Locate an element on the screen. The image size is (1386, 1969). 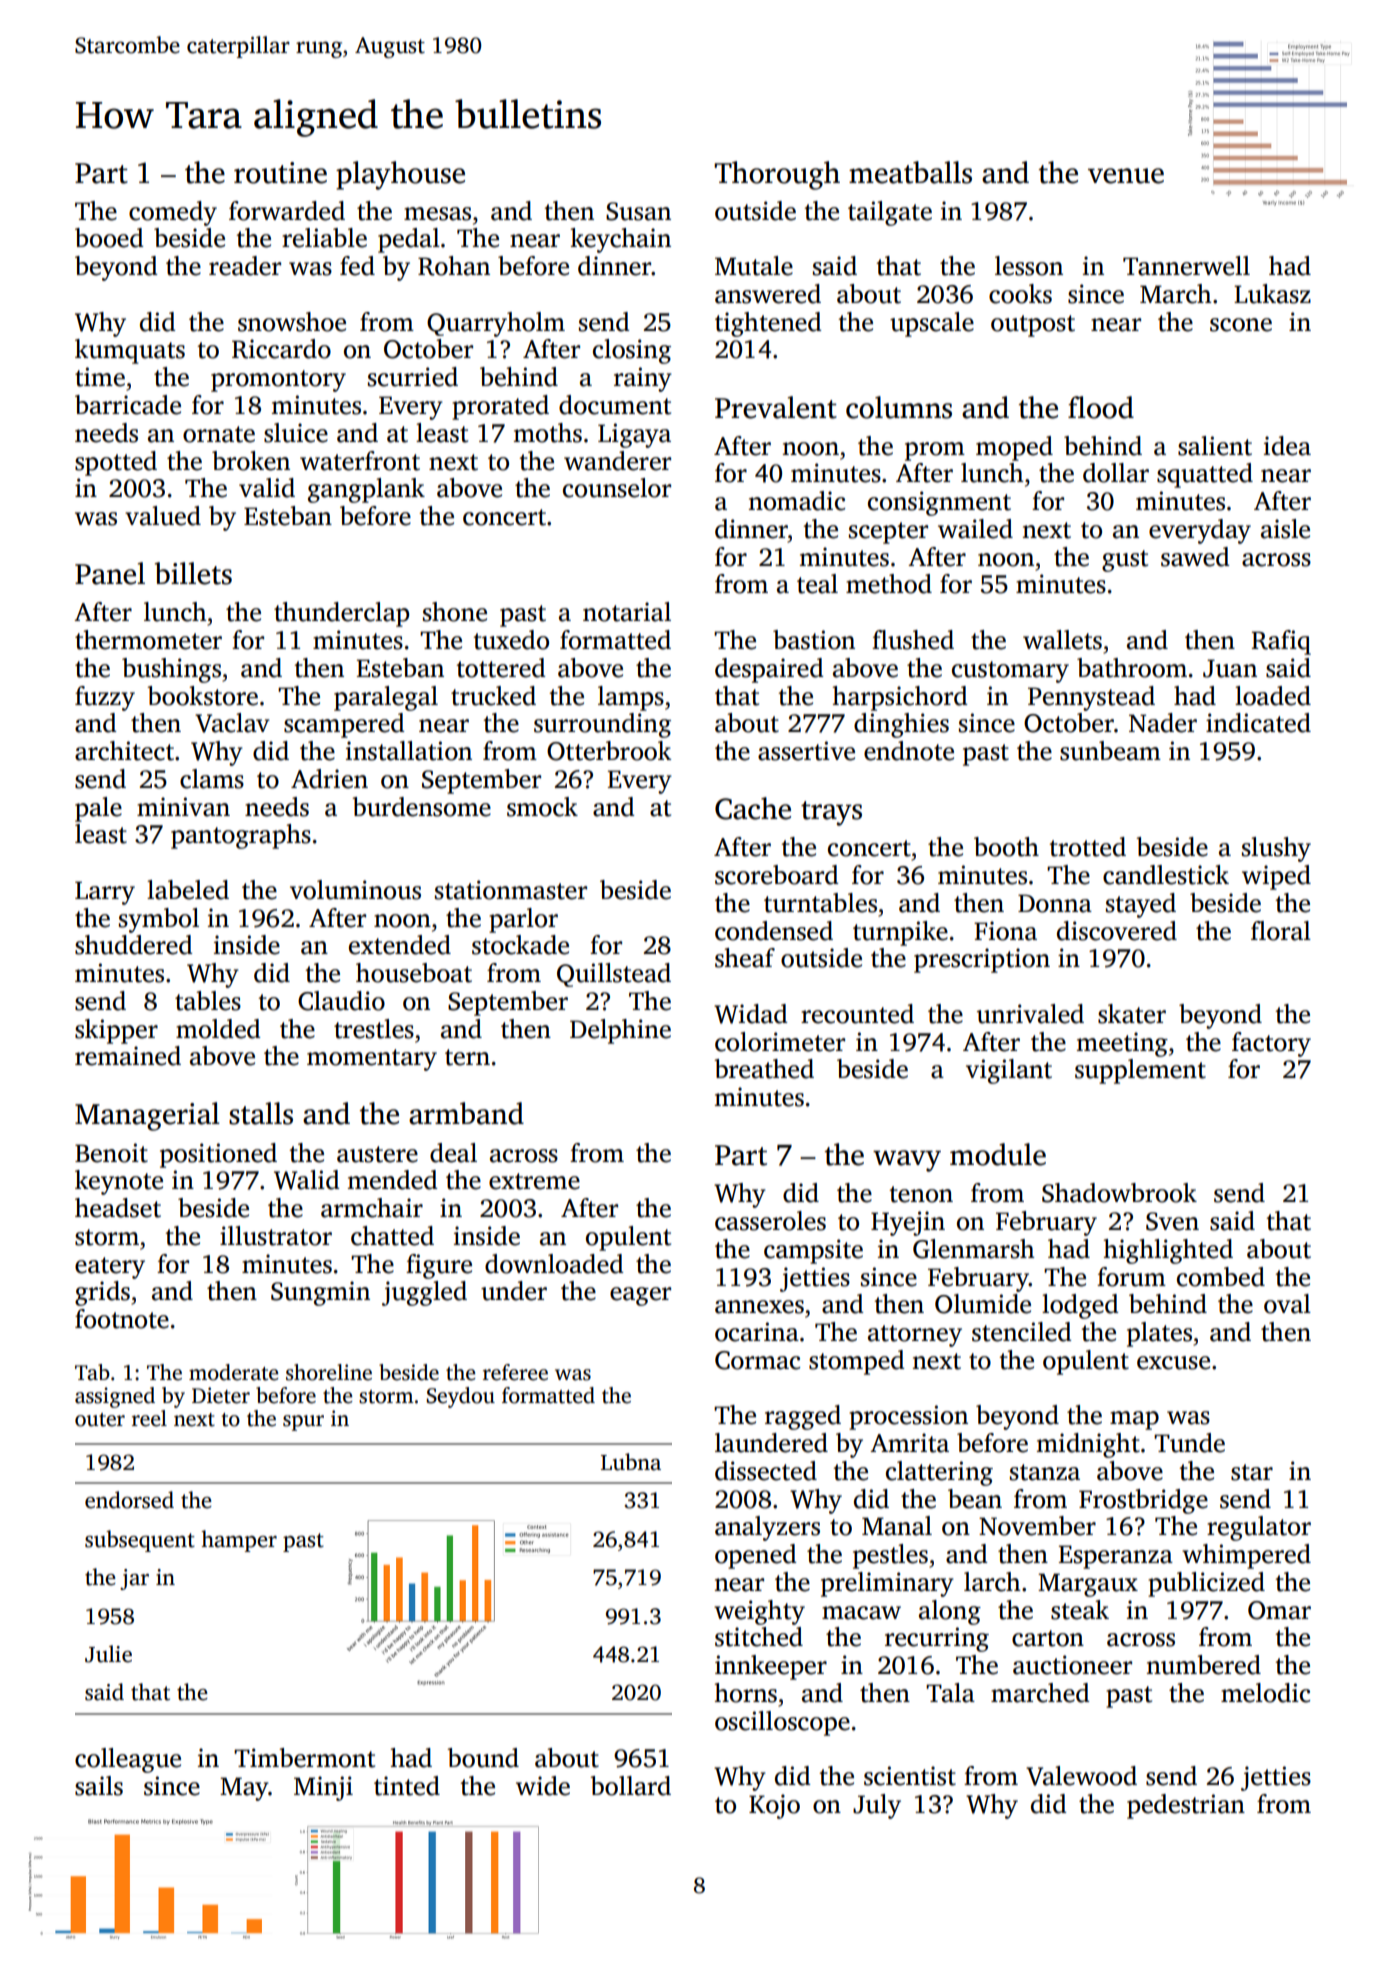
tern is located at coordinates (467, 1057).
